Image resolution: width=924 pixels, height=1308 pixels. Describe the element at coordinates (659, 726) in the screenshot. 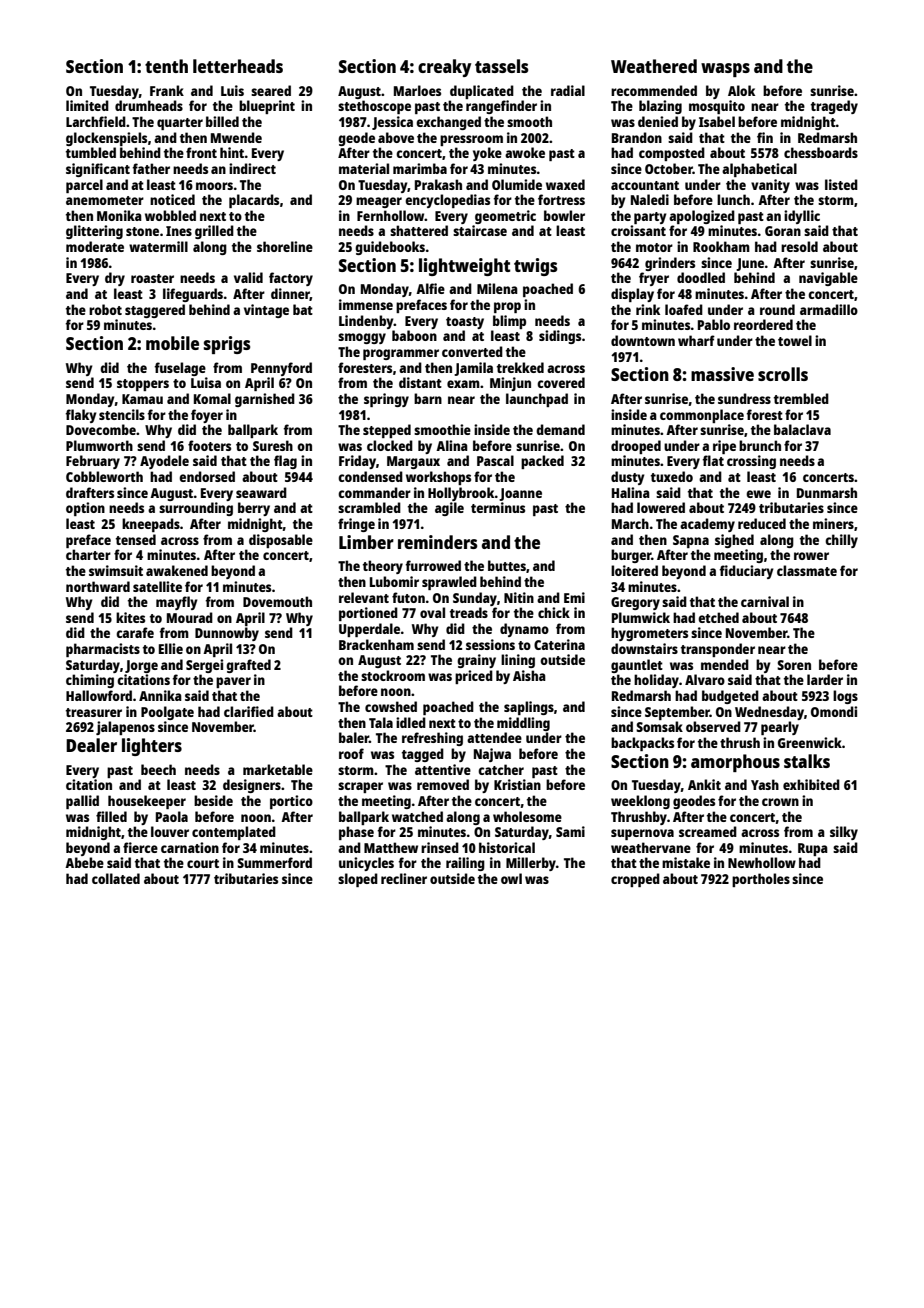

I see `Somsak` at that location.
